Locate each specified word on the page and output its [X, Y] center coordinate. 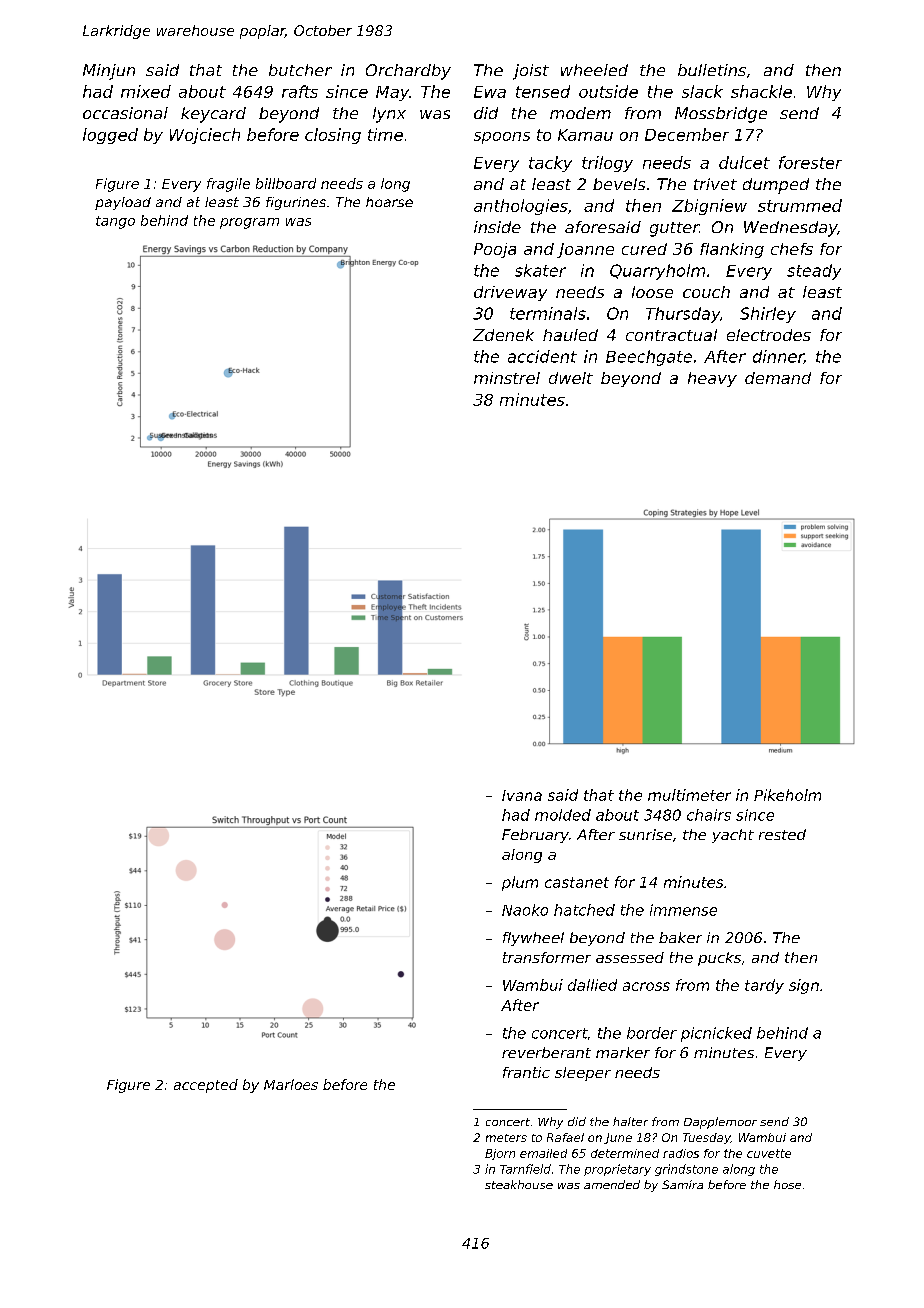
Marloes [291, 1084]
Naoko [525, 910]
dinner [778, 357]
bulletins [712, 70]
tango [115, 222]
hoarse [389, 202]
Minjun [109, 72]
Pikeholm [787, 795]
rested [782, 834]
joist [531, 72]
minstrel [507, 378]
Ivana [522, 795]
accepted [206, 1086]
